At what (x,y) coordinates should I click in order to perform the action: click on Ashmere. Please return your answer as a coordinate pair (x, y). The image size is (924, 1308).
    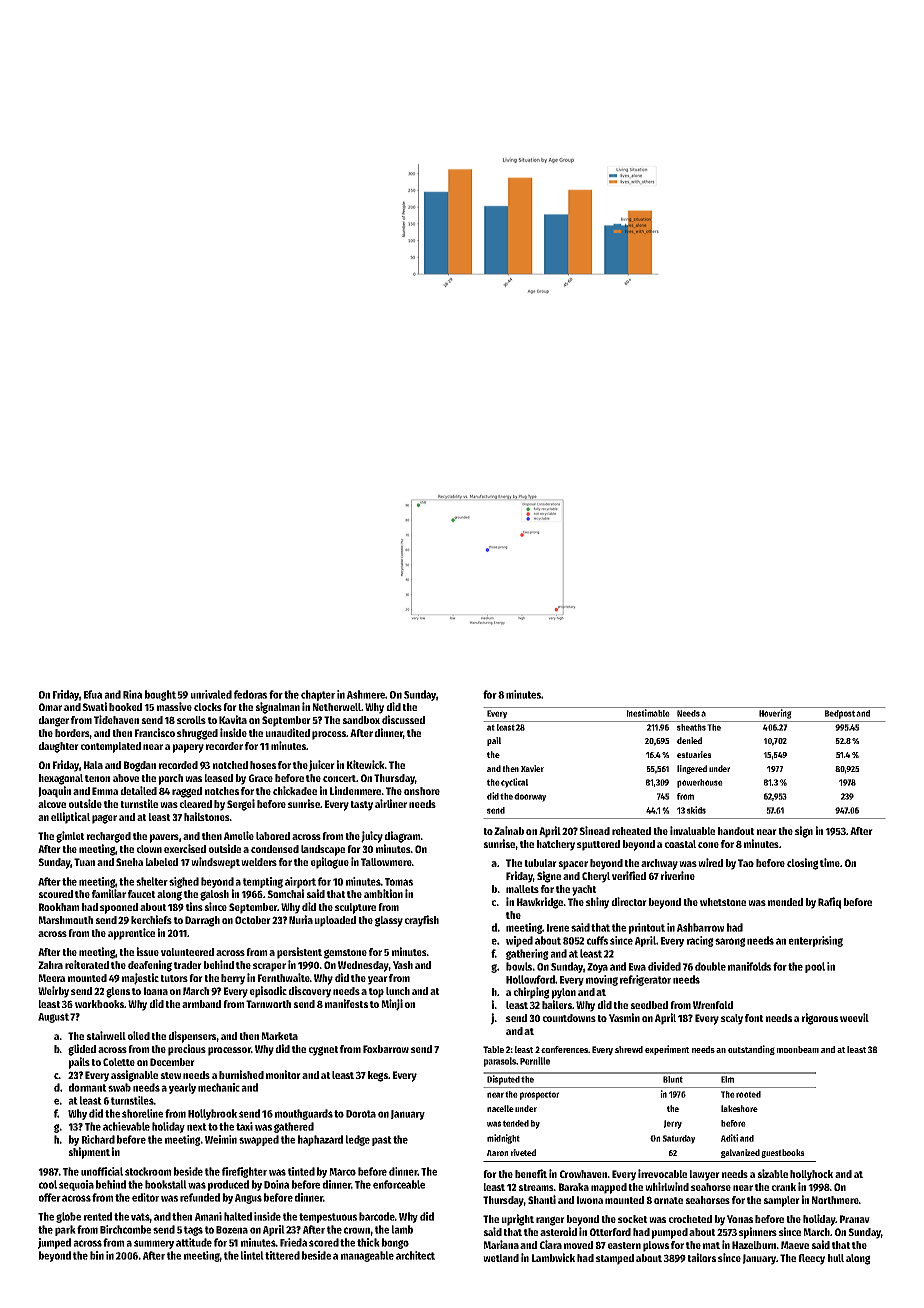
    Looking at the image, I should click on (366, 694).
